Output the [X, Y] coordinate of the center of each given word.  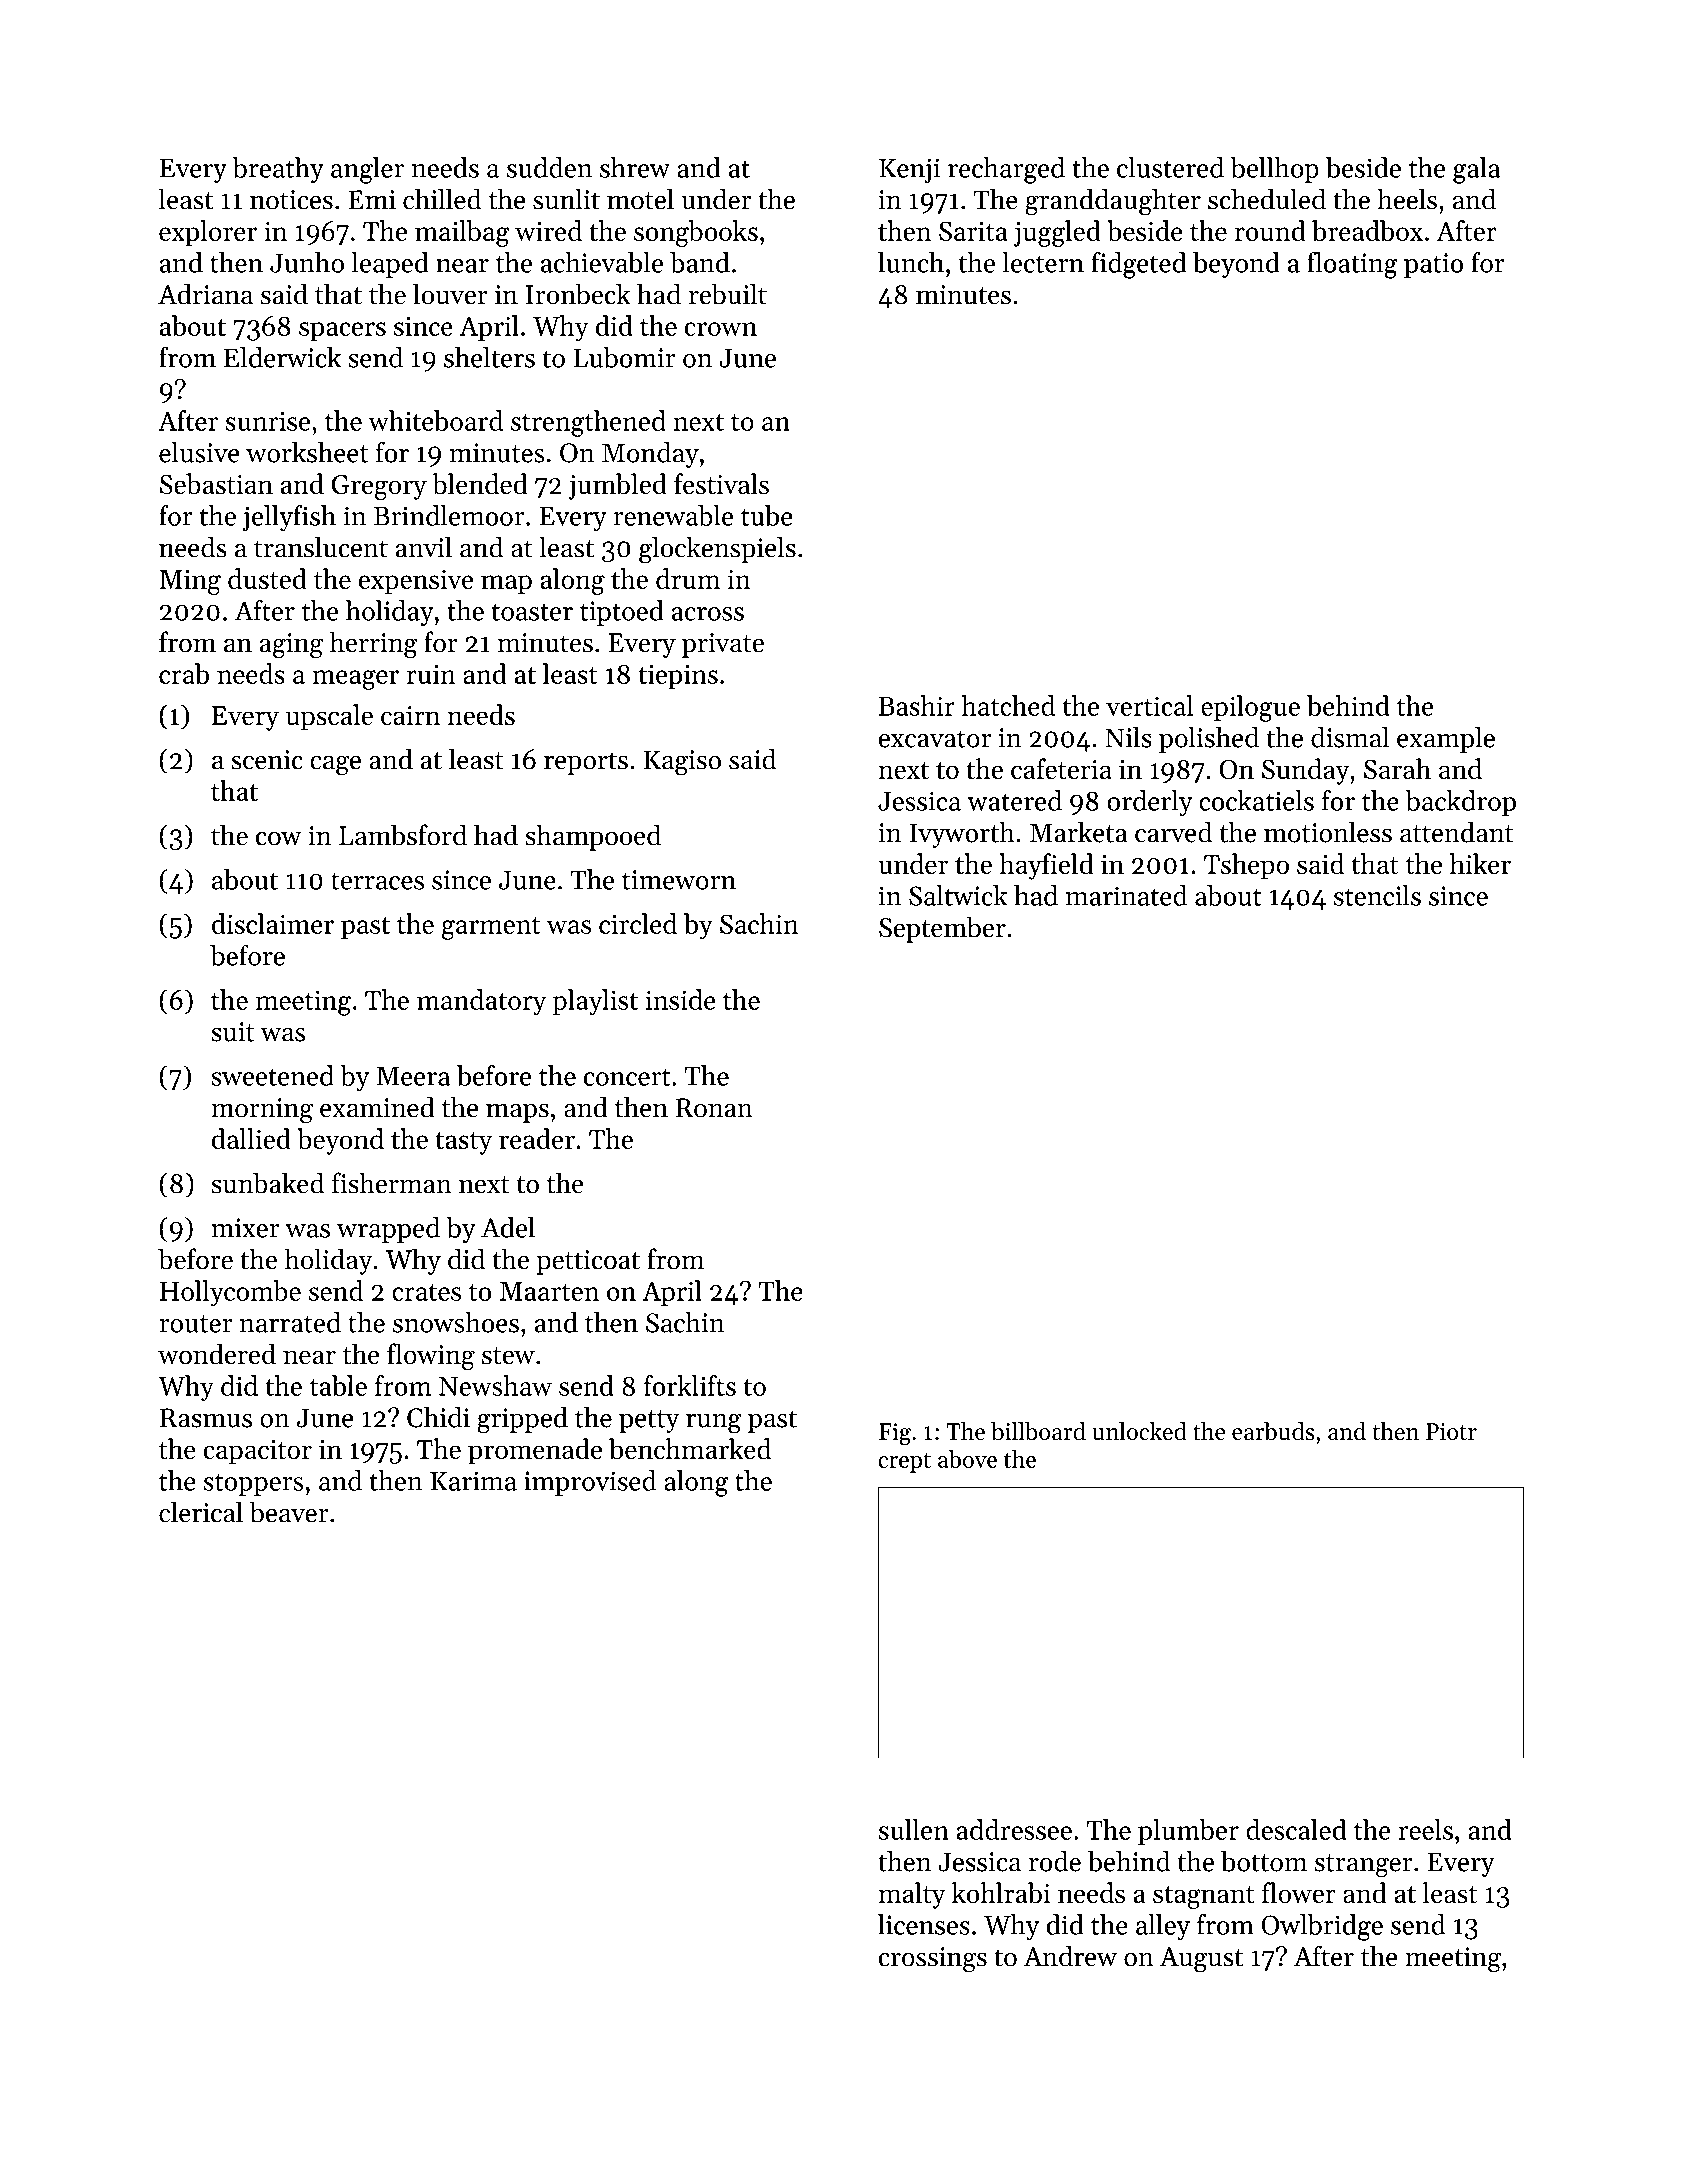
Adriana [205, 294]
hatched [1008, 705]
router [195, 1324]
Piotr [1451, 1431]
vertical [1149, 705]
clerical [201, 1512]
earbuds [1273, 1431]
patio [1433, 265]
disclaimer [273, 923]
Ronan [714, 1108]
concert [627, 1077]
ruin [431, 674]
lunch [911, 262]
